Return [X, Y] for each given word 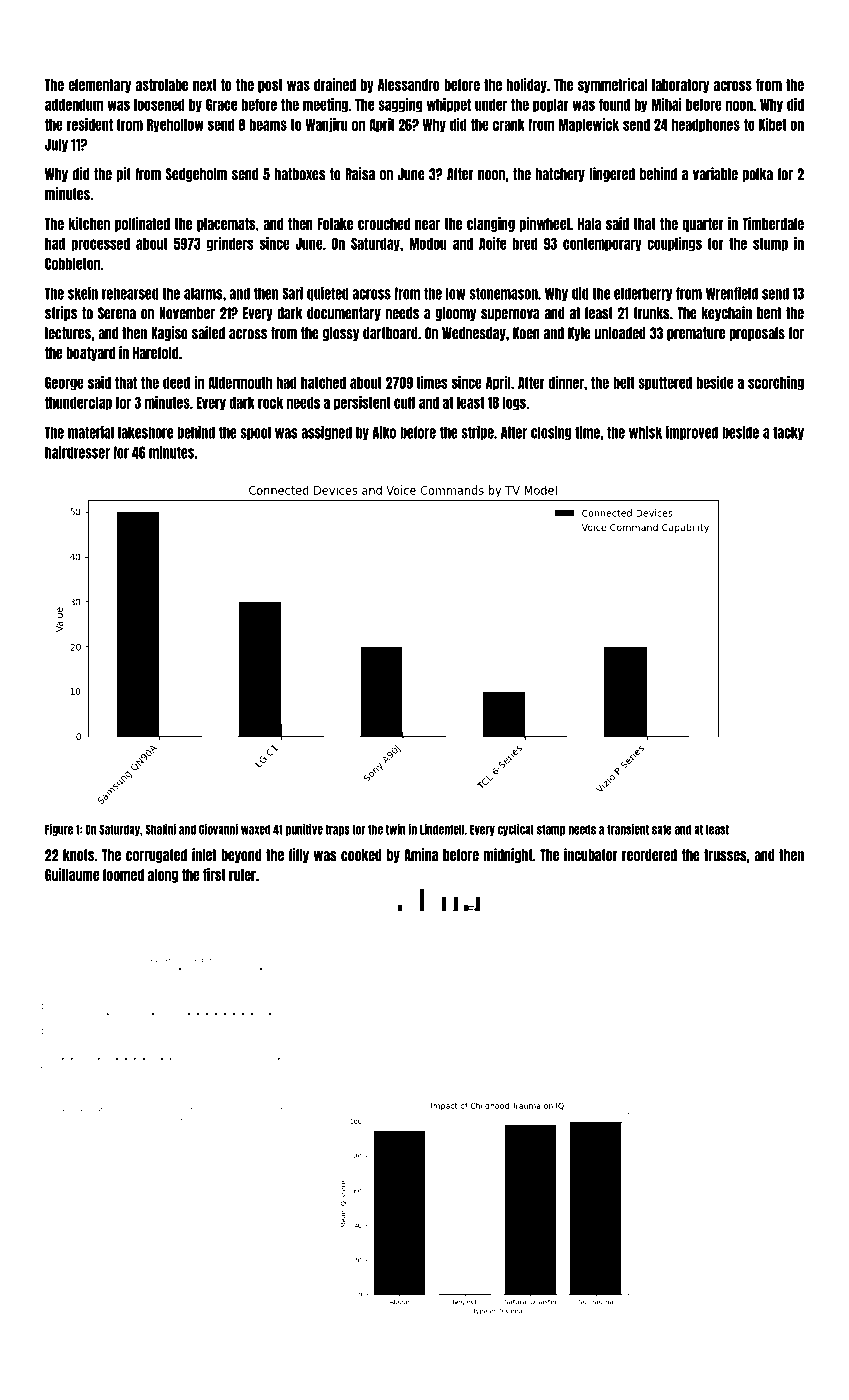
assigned [326, 433]
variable [715, 174]
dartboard [390, 333]
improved [692, 433]
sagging [400, 105]
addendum [74, 105]
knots [78, 855]
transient [628, 829]
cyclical [516, 830]
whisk [645, 432]
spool [255, 433]
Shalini [160, 829]
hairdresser [77, 452]
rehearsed [130, 293]
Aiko [384, 432]
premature [696, 334]
